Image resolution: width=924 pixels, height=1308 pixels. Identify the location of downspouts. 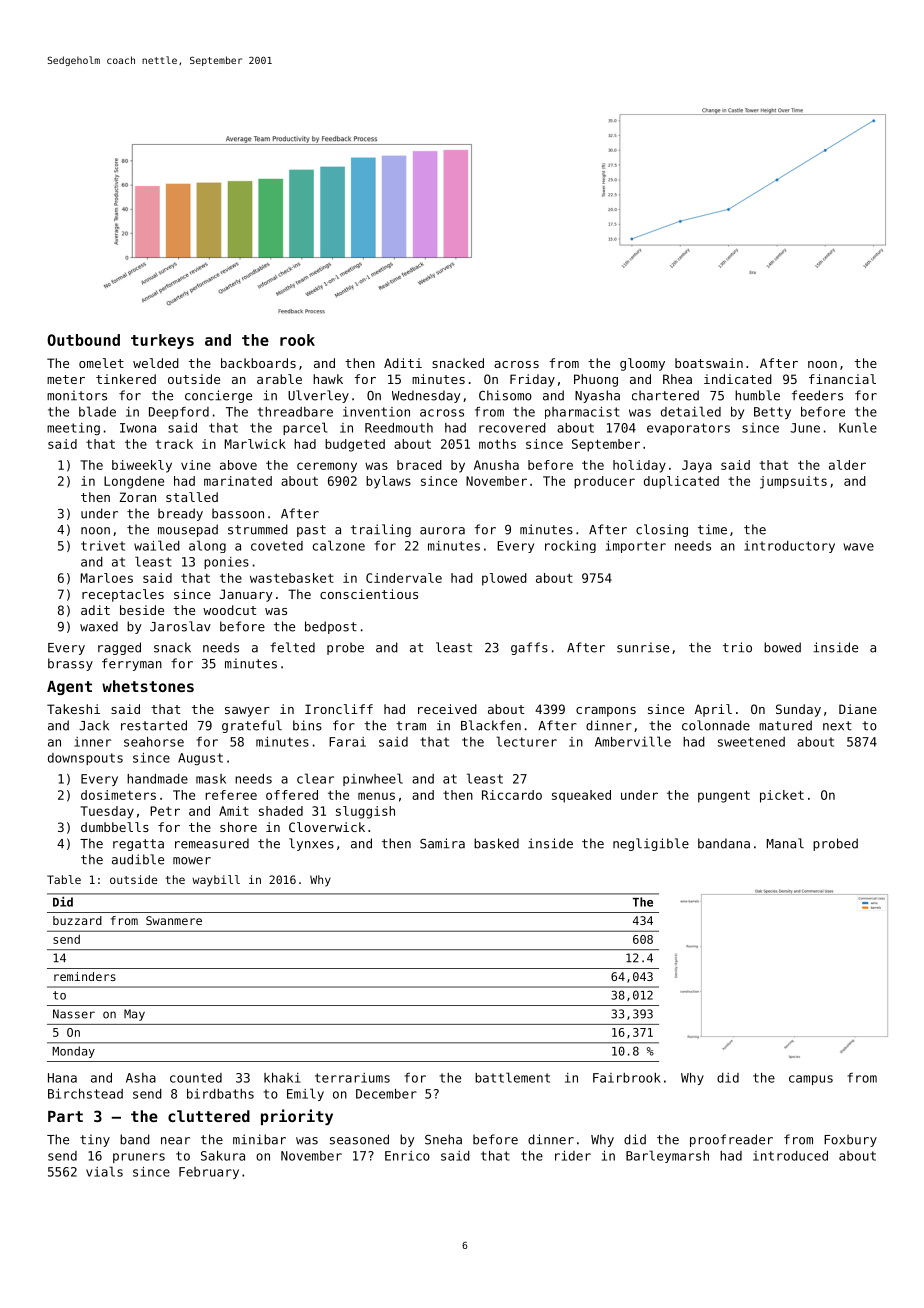
(85, 759).
